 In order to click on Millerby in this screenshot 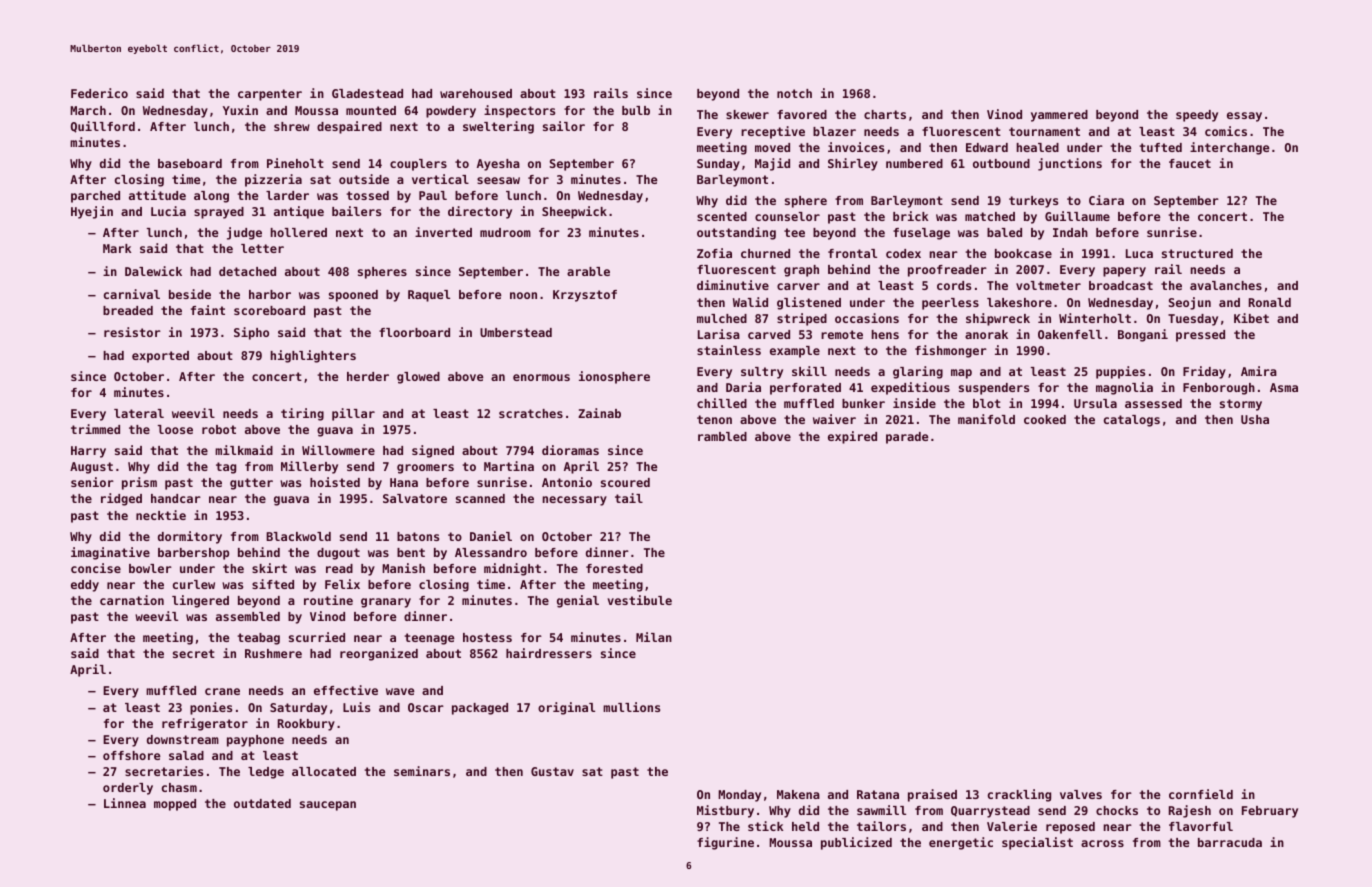, I will do `click(309, 467)`.
